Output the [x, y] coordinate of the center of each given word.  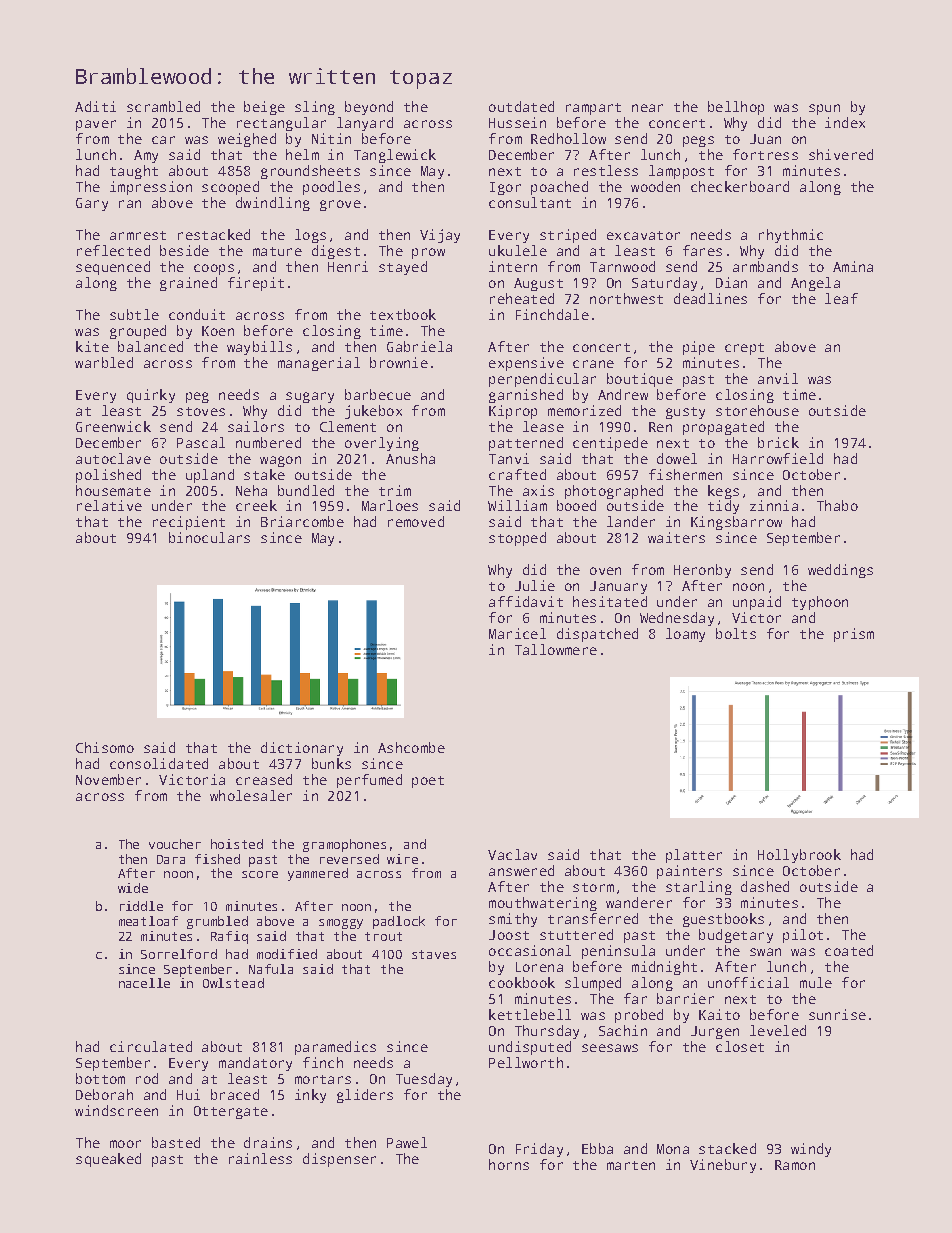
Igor [505, 188]
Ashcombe [411, 747]
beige [264, 108]
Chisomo [105, 747]
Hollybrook [799, 856]
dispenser [339, 1160]
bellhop [736, 108]
